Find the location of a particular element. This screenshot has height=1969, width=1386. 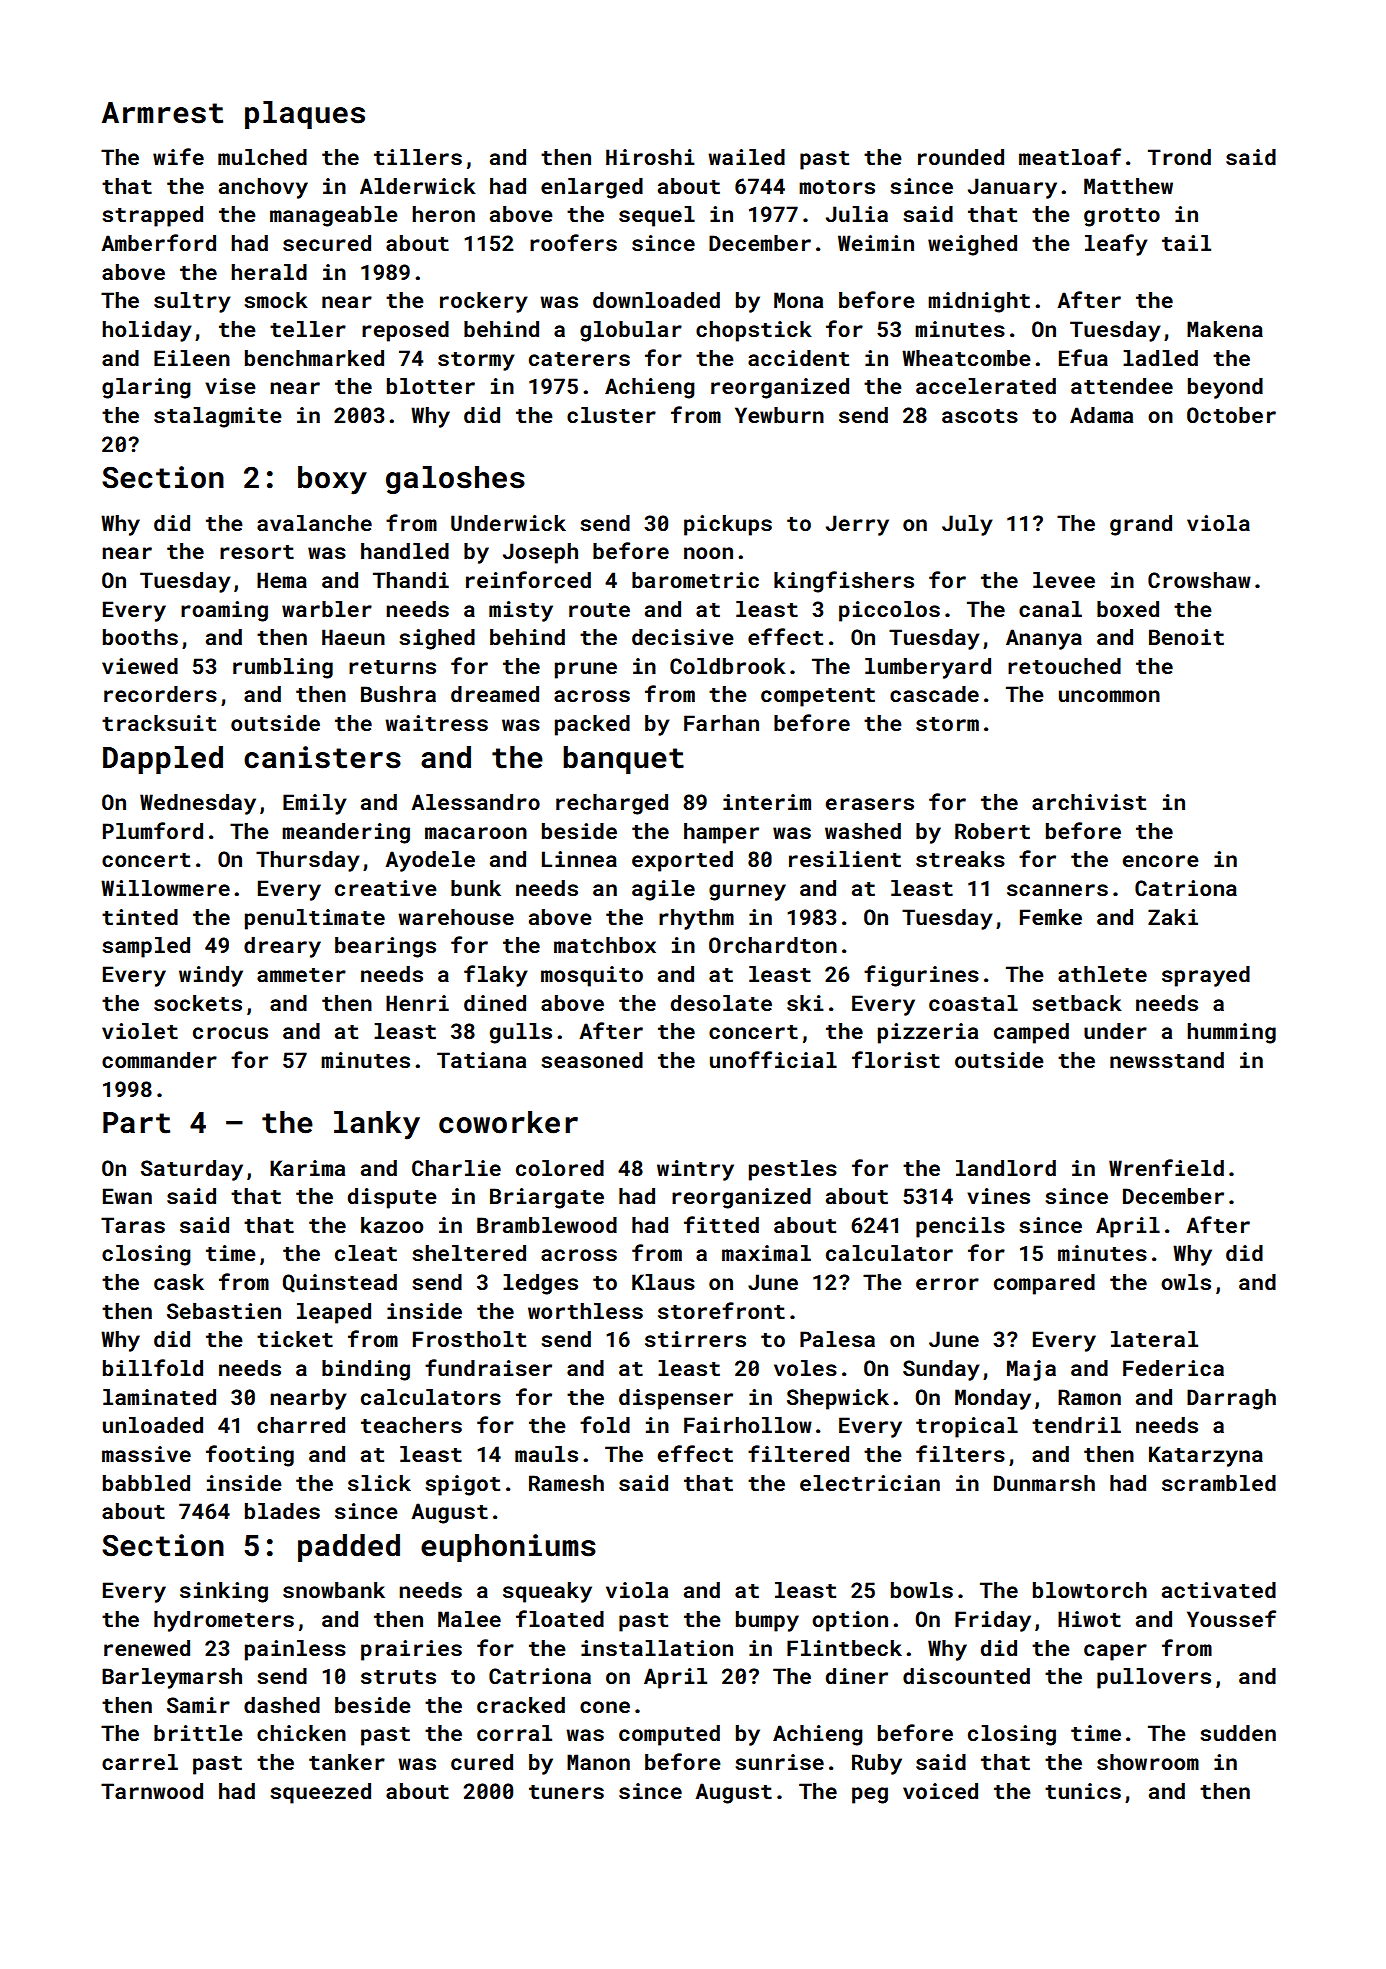

meatloaf is located at coordinates (1070, 156).
